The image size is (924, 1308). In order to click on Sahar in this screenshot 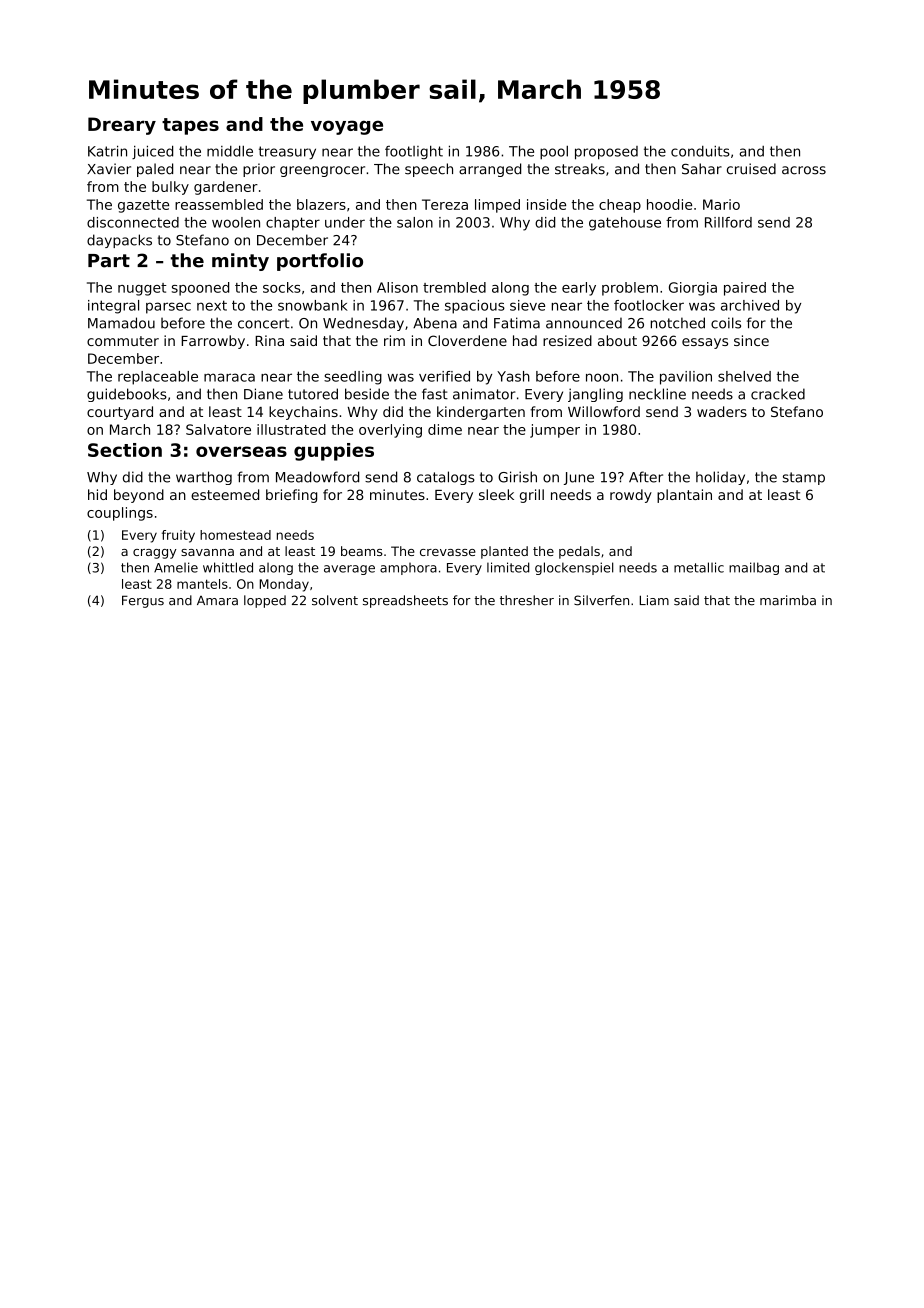, I will do `click(702, 169)`.
